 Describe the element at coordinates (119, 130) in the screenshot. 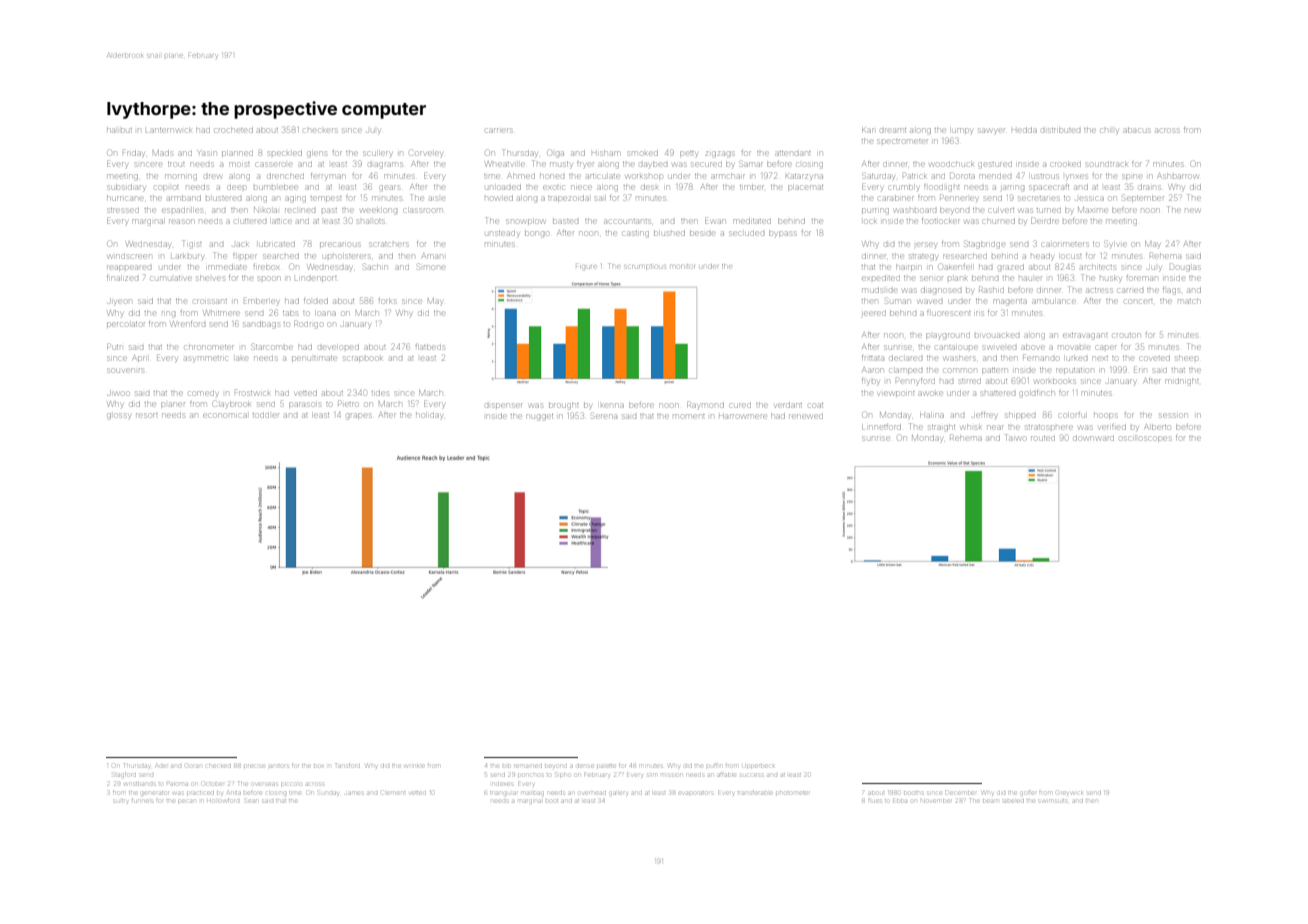

I see `halibut` at that location.
